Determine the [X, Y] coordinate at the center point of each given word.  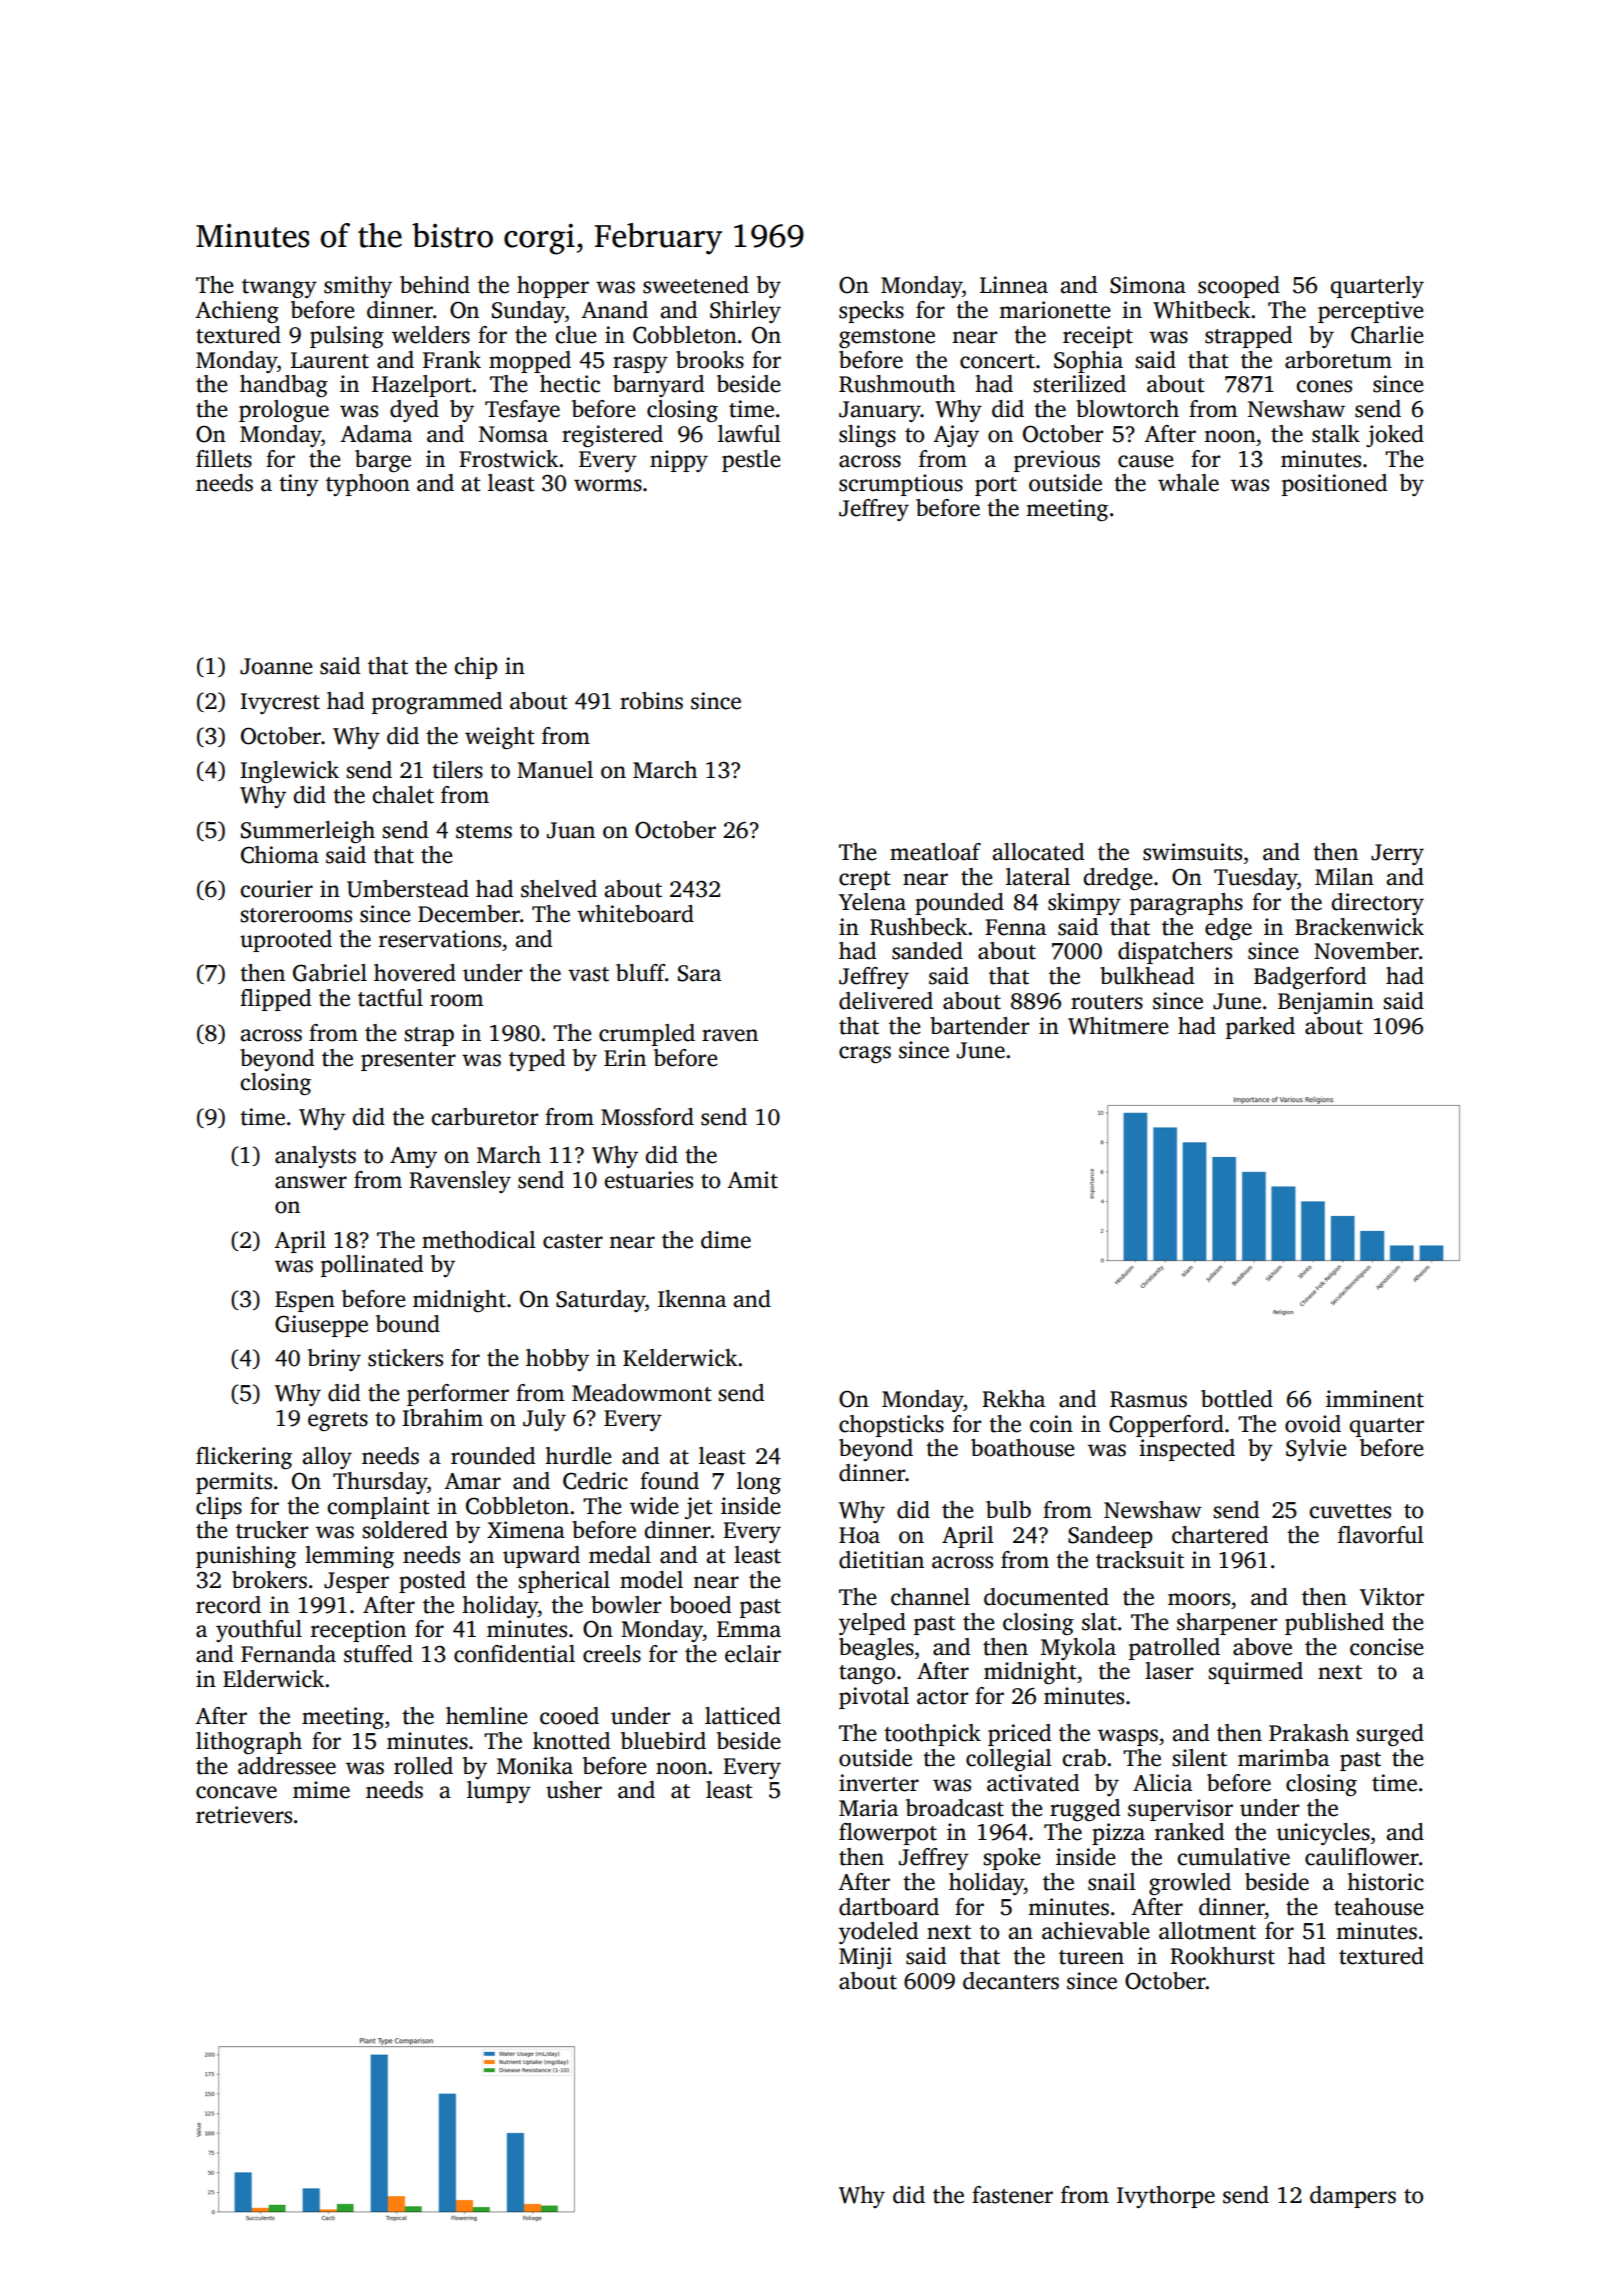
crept [865, 880]
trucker [272, 1530]
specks [871, 312]
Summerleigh [308, 832]
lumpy [499, 1792]
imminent [1375, 1399]
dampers [1353, 2197]
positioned [1334, 485]
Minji [865, 1958]
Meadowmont [642, 1393]
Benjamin [1326, 1003]
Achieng [237, 312]
